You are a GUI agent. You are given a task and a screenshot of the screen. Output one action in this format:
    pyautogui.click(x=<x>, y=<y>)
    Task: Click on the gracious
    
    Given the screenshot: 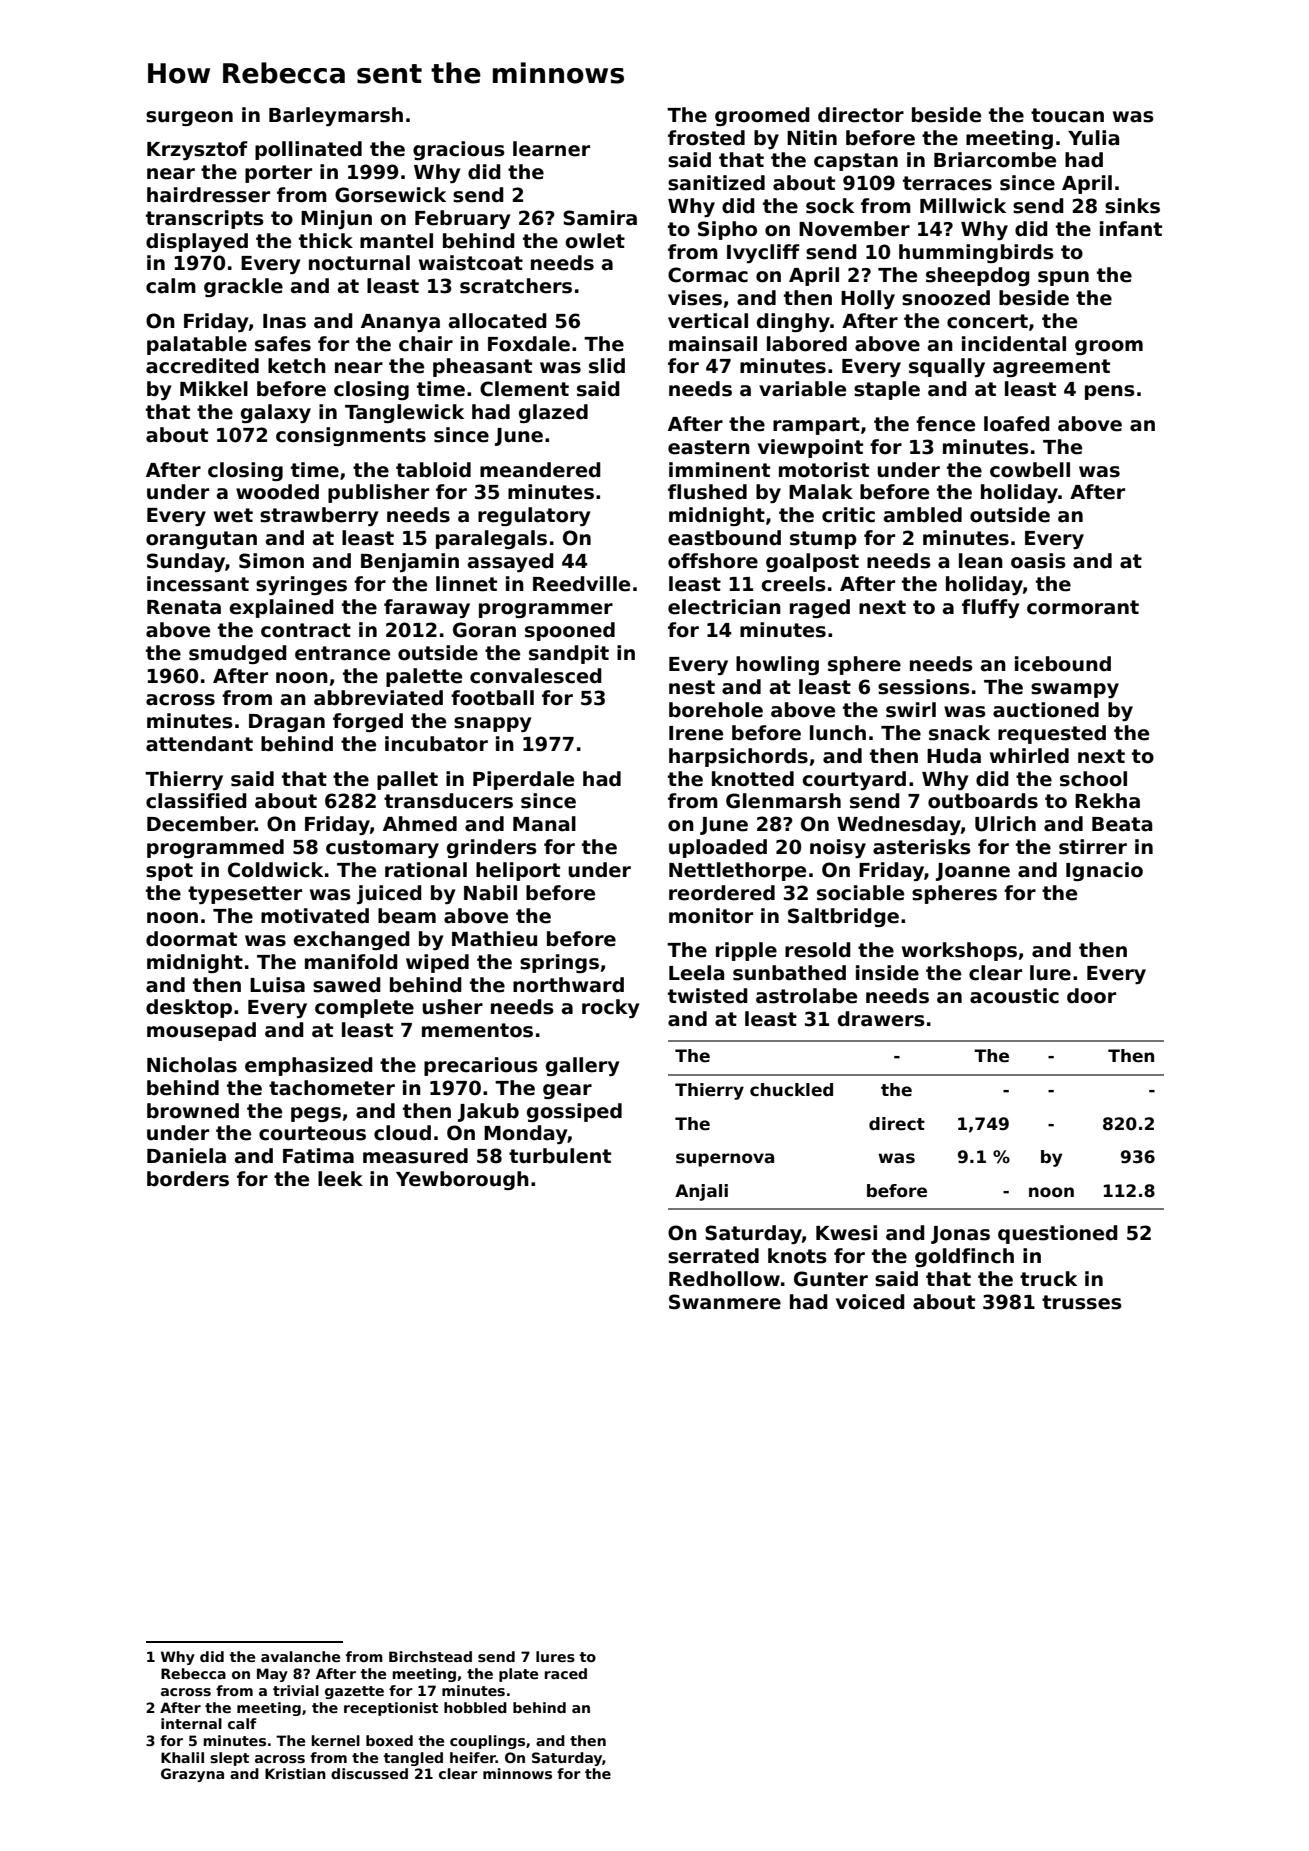 What is the action you would take?
    pyautogui.click(x=459, y=150)
